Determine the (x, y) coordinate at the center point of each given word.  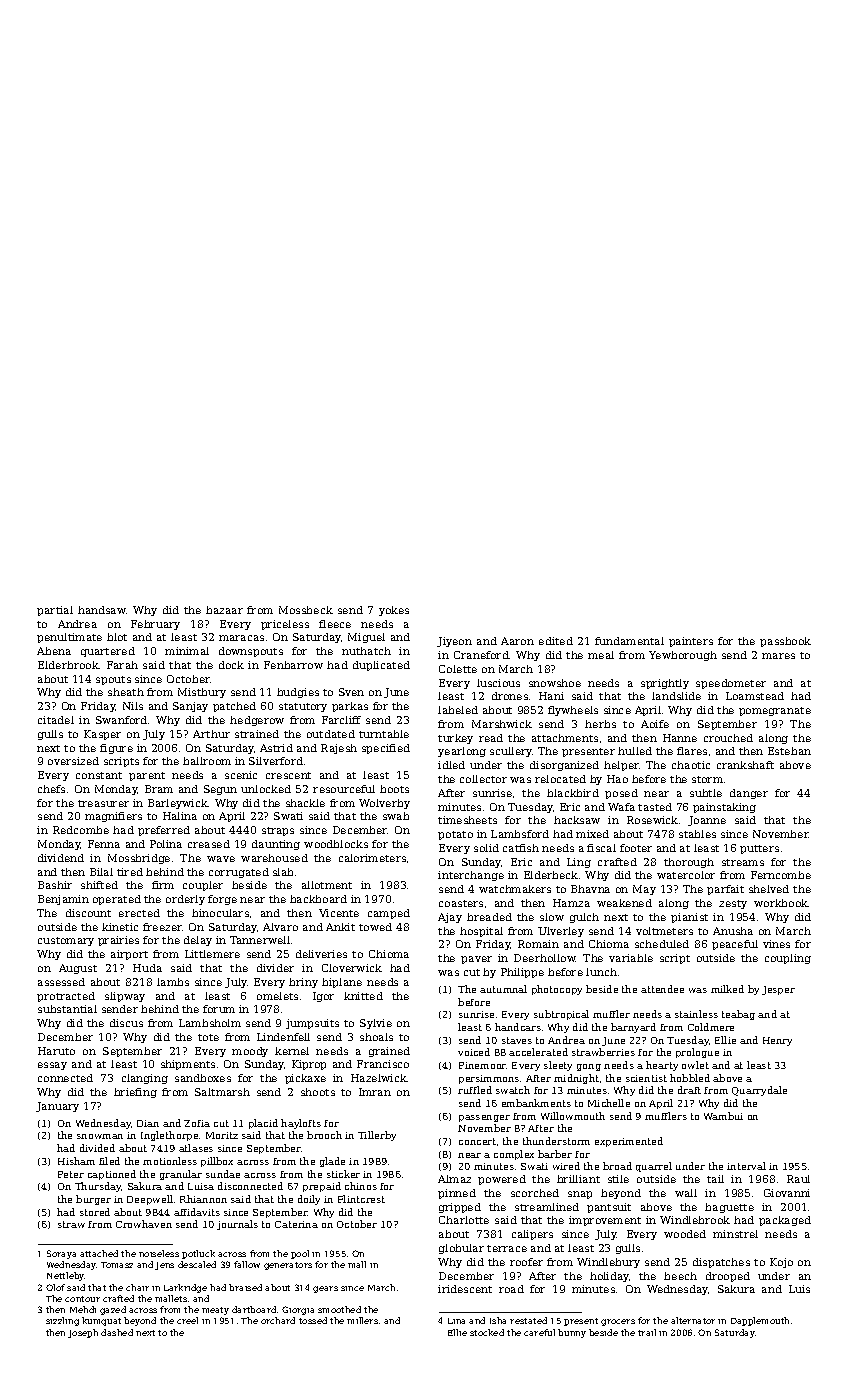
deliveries (321, 954)
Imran (375, 1092)
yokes (394, 611)
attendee (662, 989)
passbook (785, 642)
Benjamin (63, 900)
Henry (777, 1041)
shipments (188, 1065)
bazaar (224, 610)
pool (300, 1254)
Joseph (83, 1333)
